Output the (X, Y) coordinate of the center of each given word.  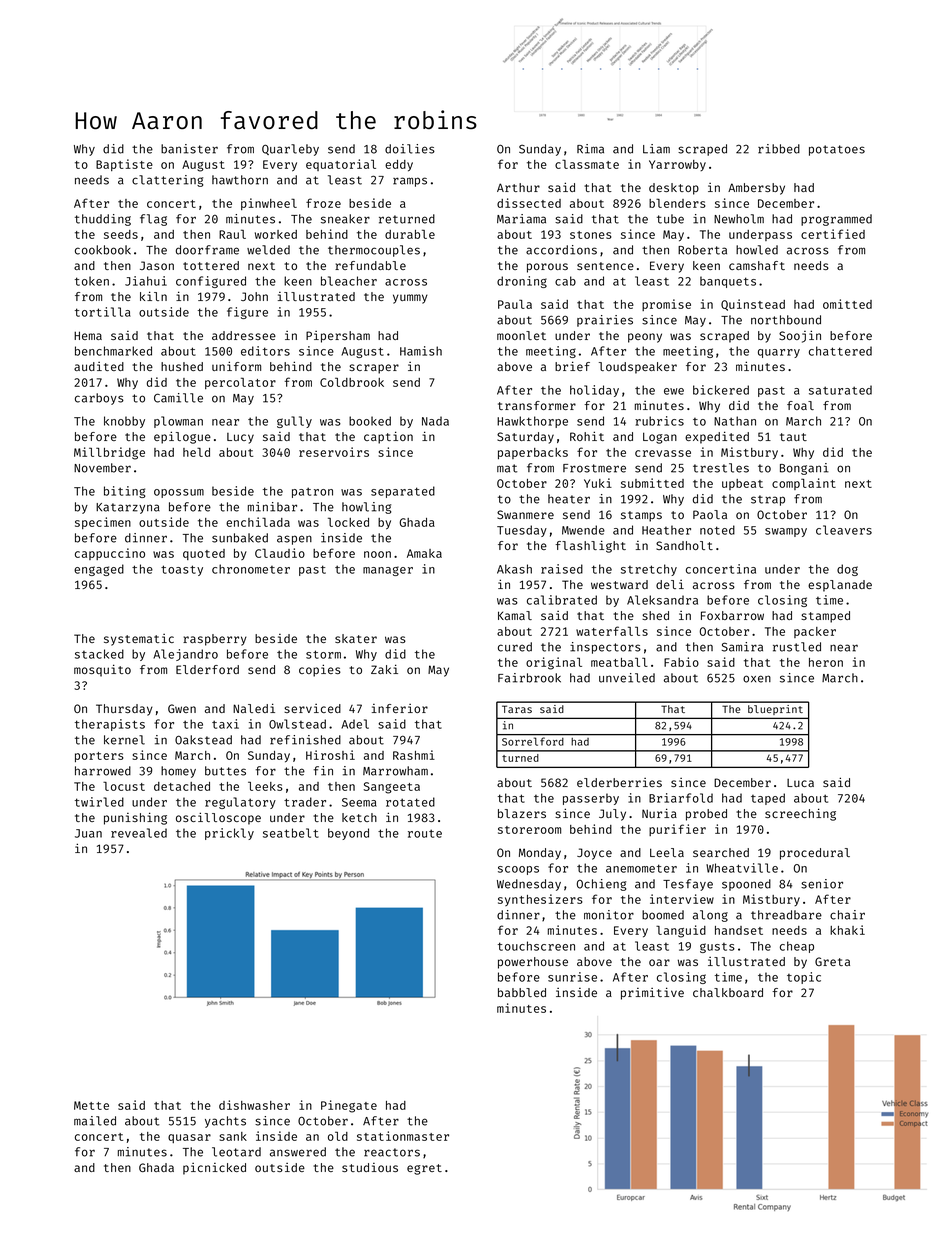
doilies (410, 149)
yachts (225, 1122)
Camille (178, 398)
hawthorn (240, 180)
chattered (840, 351)
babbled (522, 992)
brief (572, 366)
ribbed (779, 149)
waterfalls (612, 631)
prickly (229, 834)
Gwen (182, 708)
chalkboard (728, 992)
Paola (710, 514)
